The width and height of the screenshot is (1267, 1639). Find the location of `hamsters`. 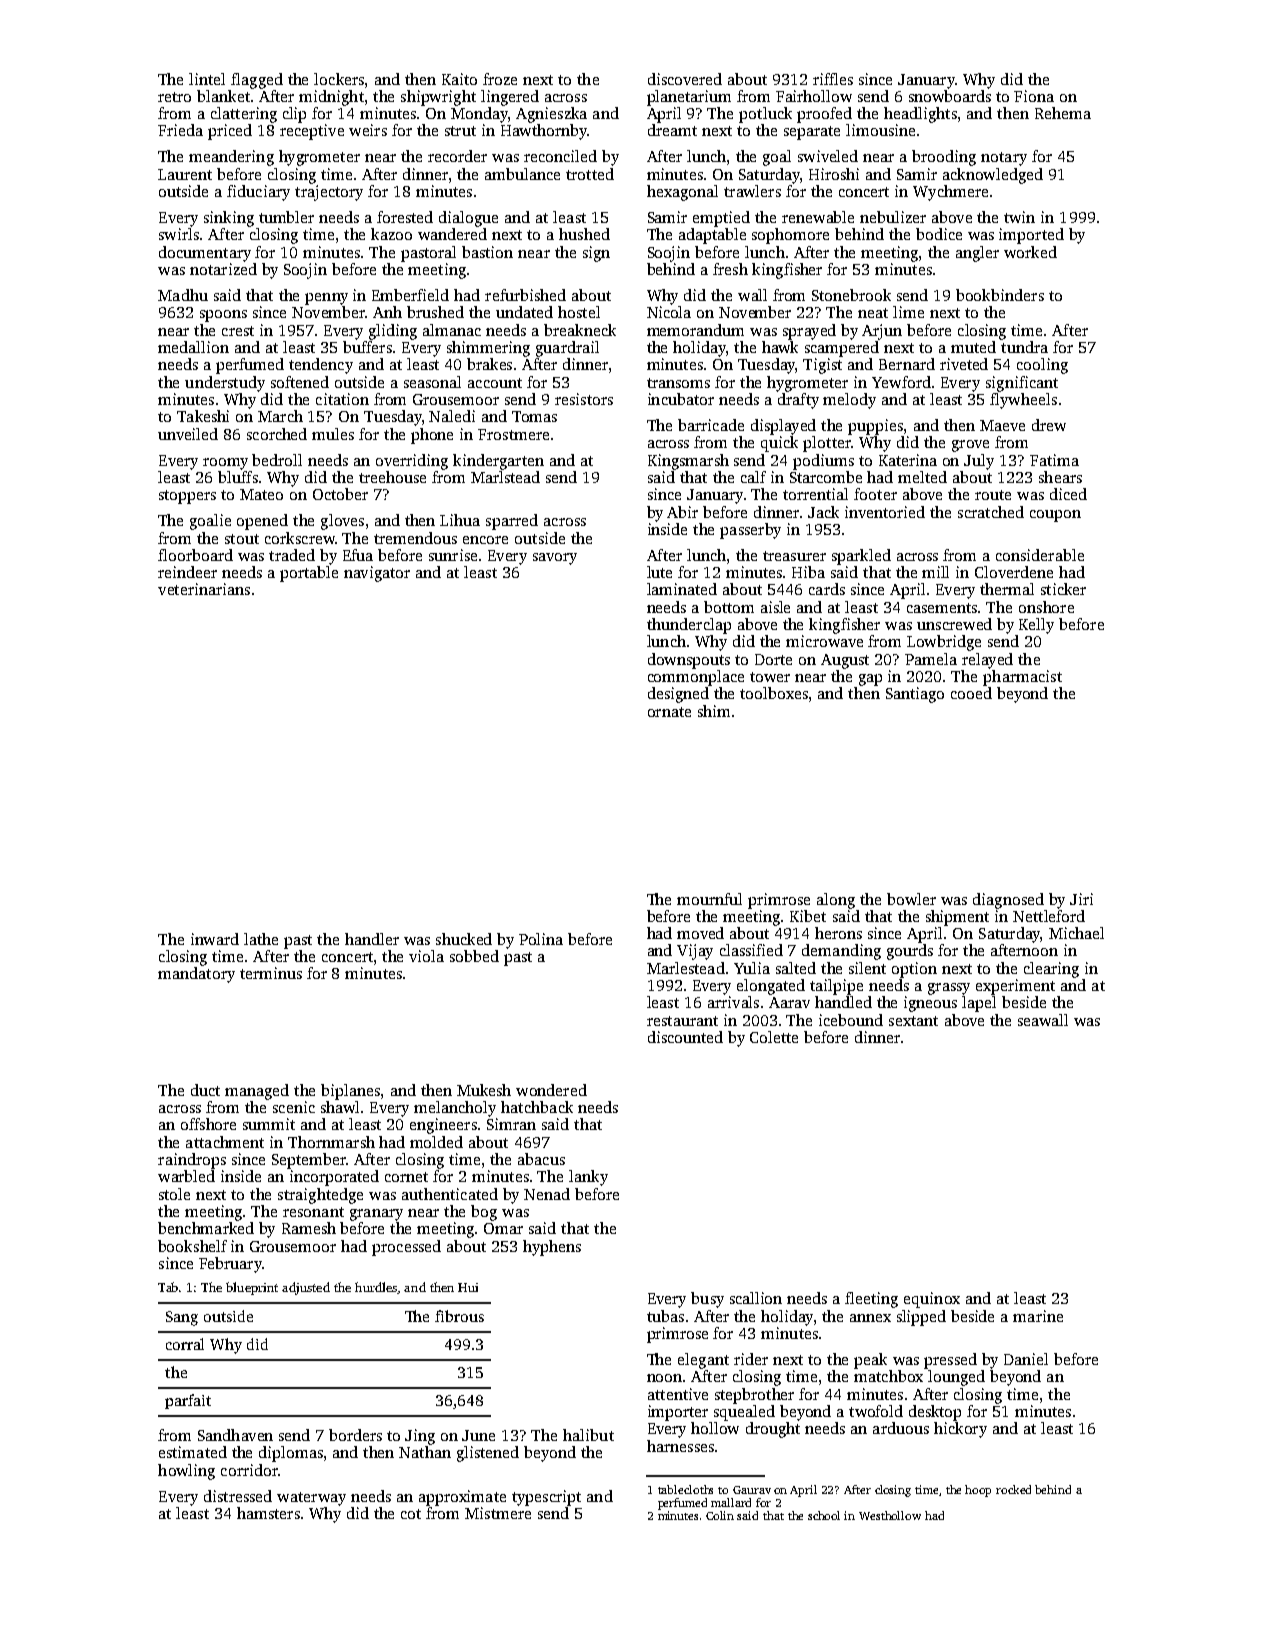

hamsters is located at coordinates (268, 1513).
